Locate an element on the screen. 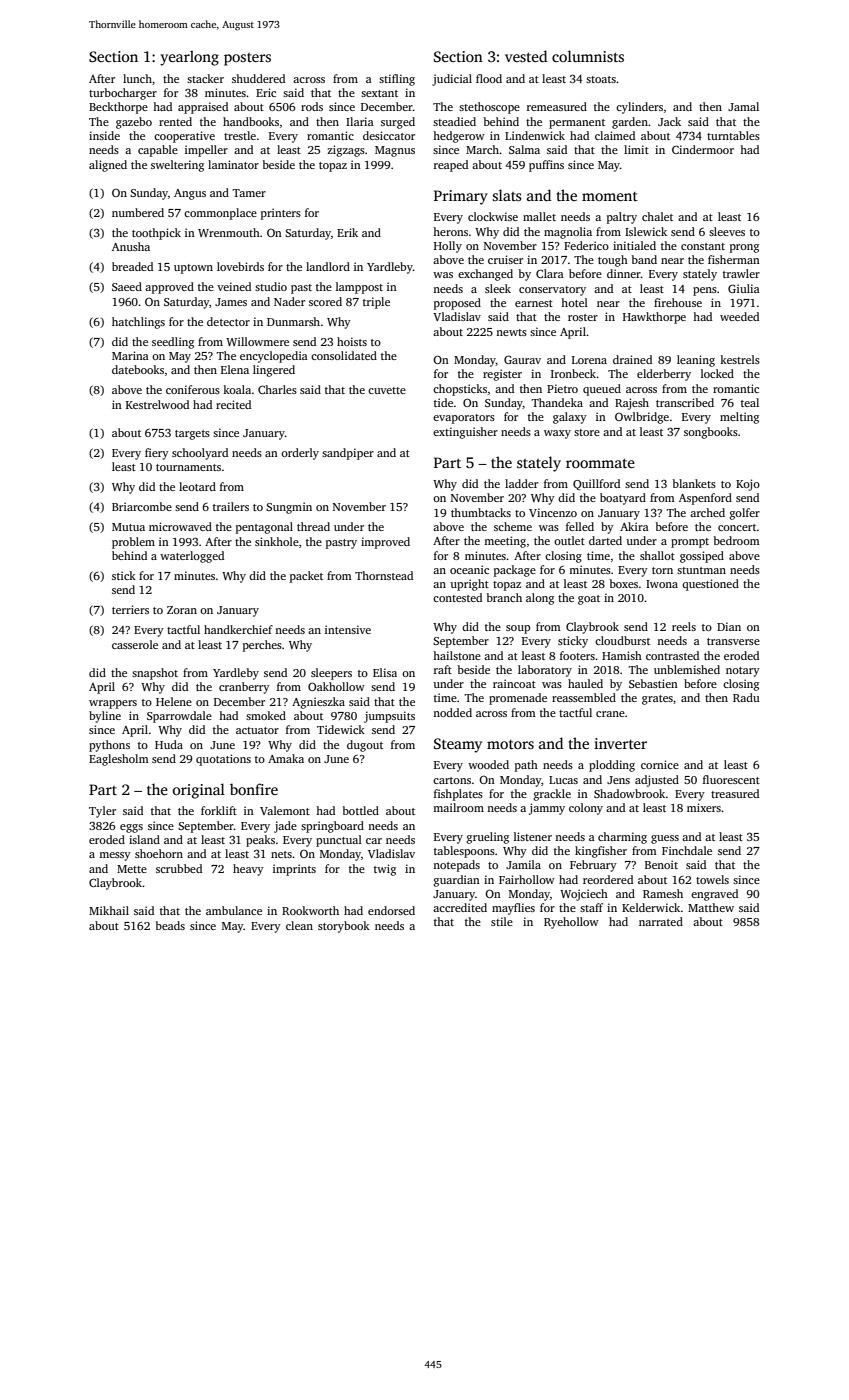 This screenshot has height=1400, width=849. schoolyard is located at coordinates (200, 454).
